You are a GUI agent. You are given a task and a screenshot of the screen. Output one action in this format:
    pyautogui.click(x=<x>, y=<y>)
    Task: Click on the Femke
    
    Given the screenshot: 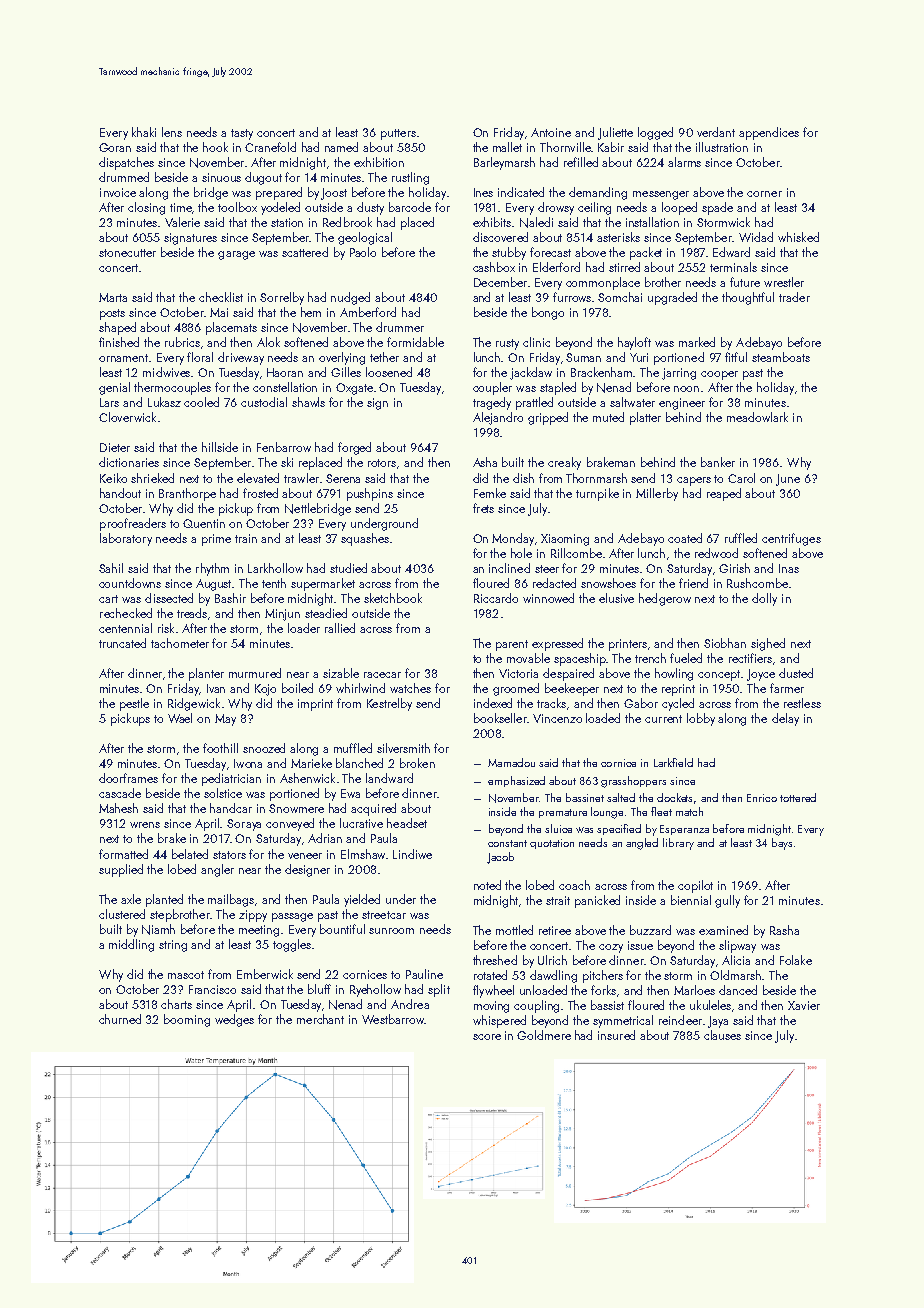 What is the action you would take?
    pyautogui.click(x=490, y=493)
